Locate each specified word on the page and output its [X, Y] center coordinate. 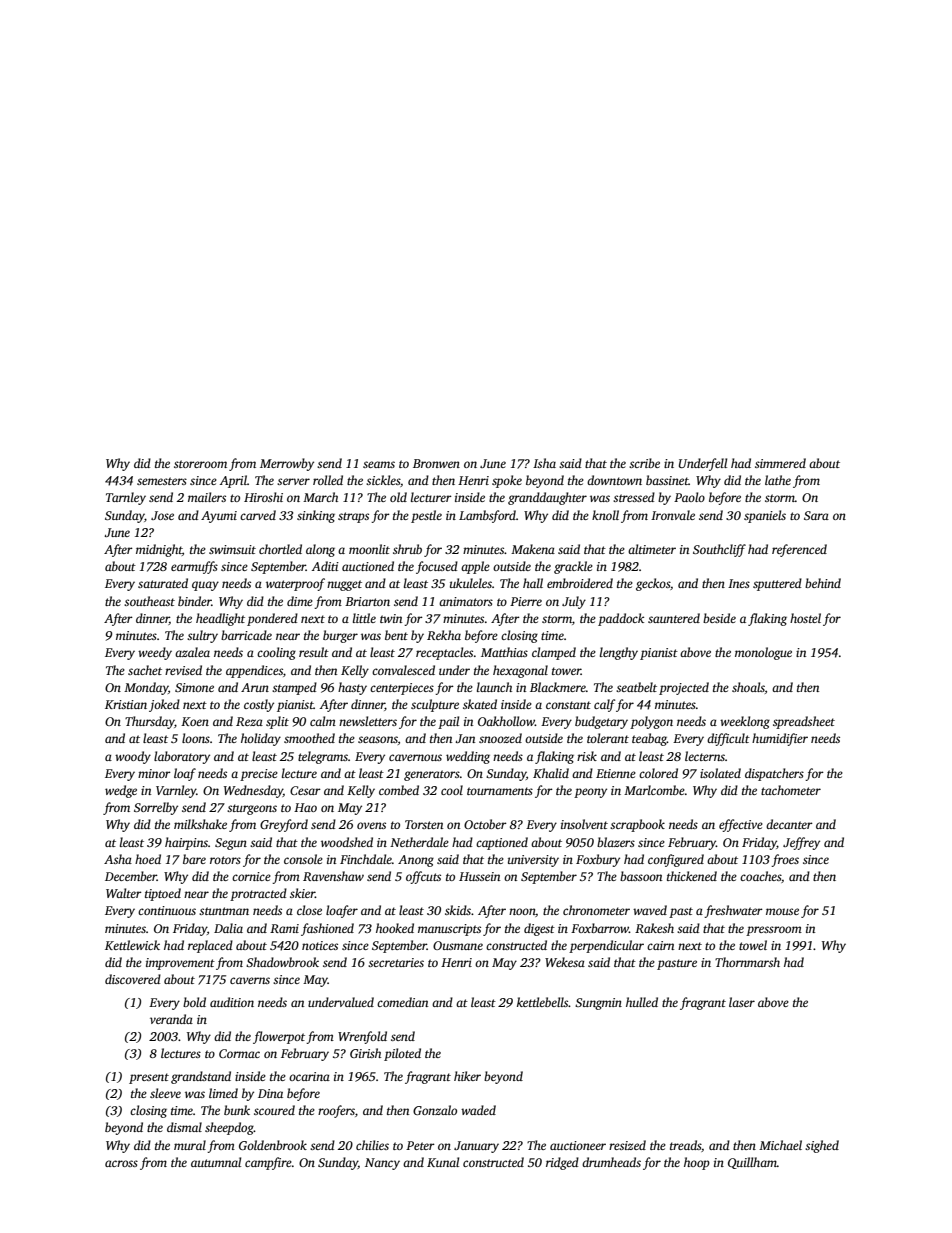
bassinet [667, 480]
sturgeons [252, 809]
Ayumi [219, 517]
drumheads [611, 1162]
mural [190, 1145]
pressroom [774, 931]
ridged [562, 1163]
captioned [502, 843]
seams [379, 464]
